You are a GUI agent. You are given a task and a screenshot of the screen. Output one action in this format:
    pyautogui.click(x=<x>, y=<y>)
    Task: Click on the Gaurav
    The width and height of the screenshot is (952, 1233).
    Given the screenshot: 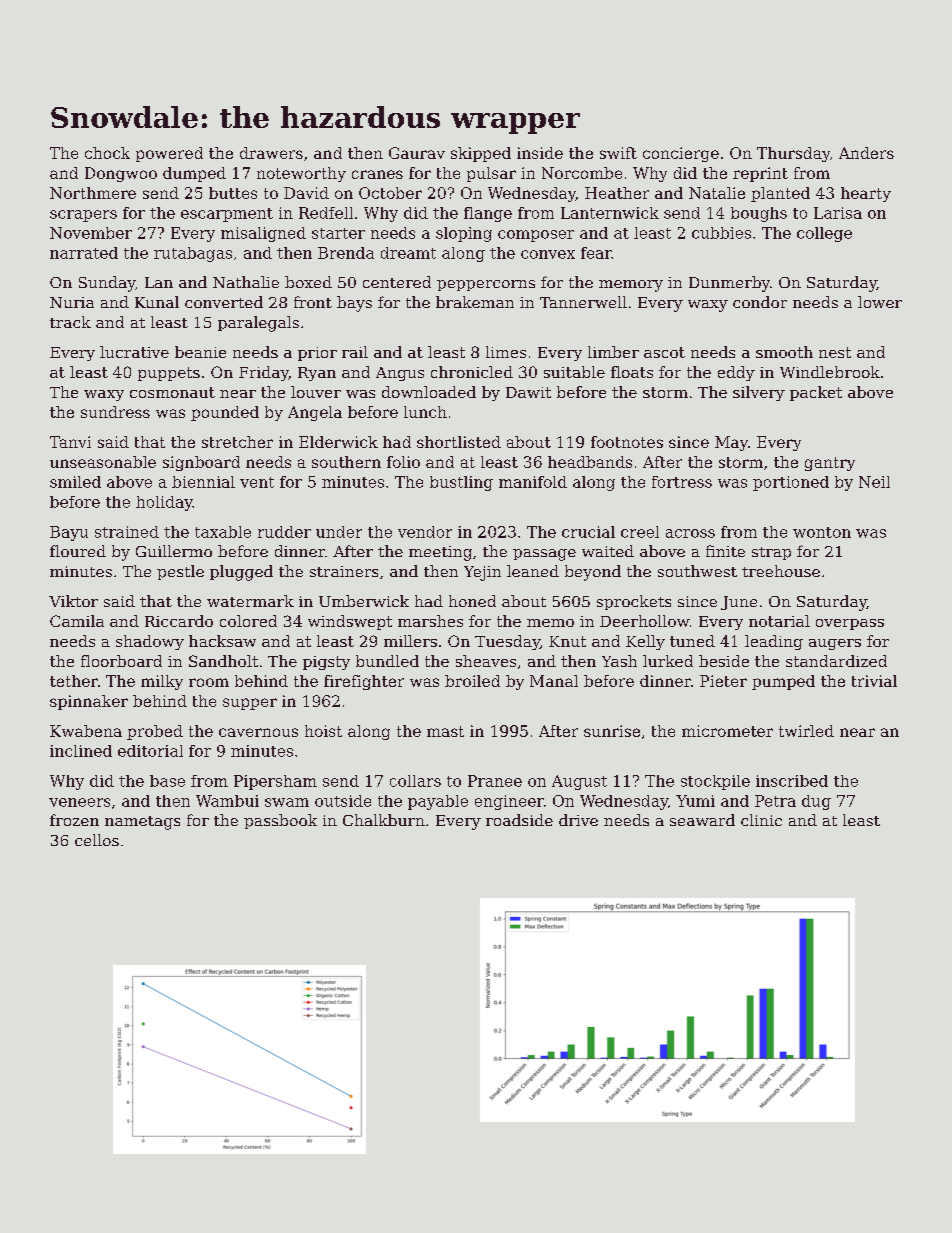 What is the action you would take?
    pyautogui.click(x=417, y=153)
